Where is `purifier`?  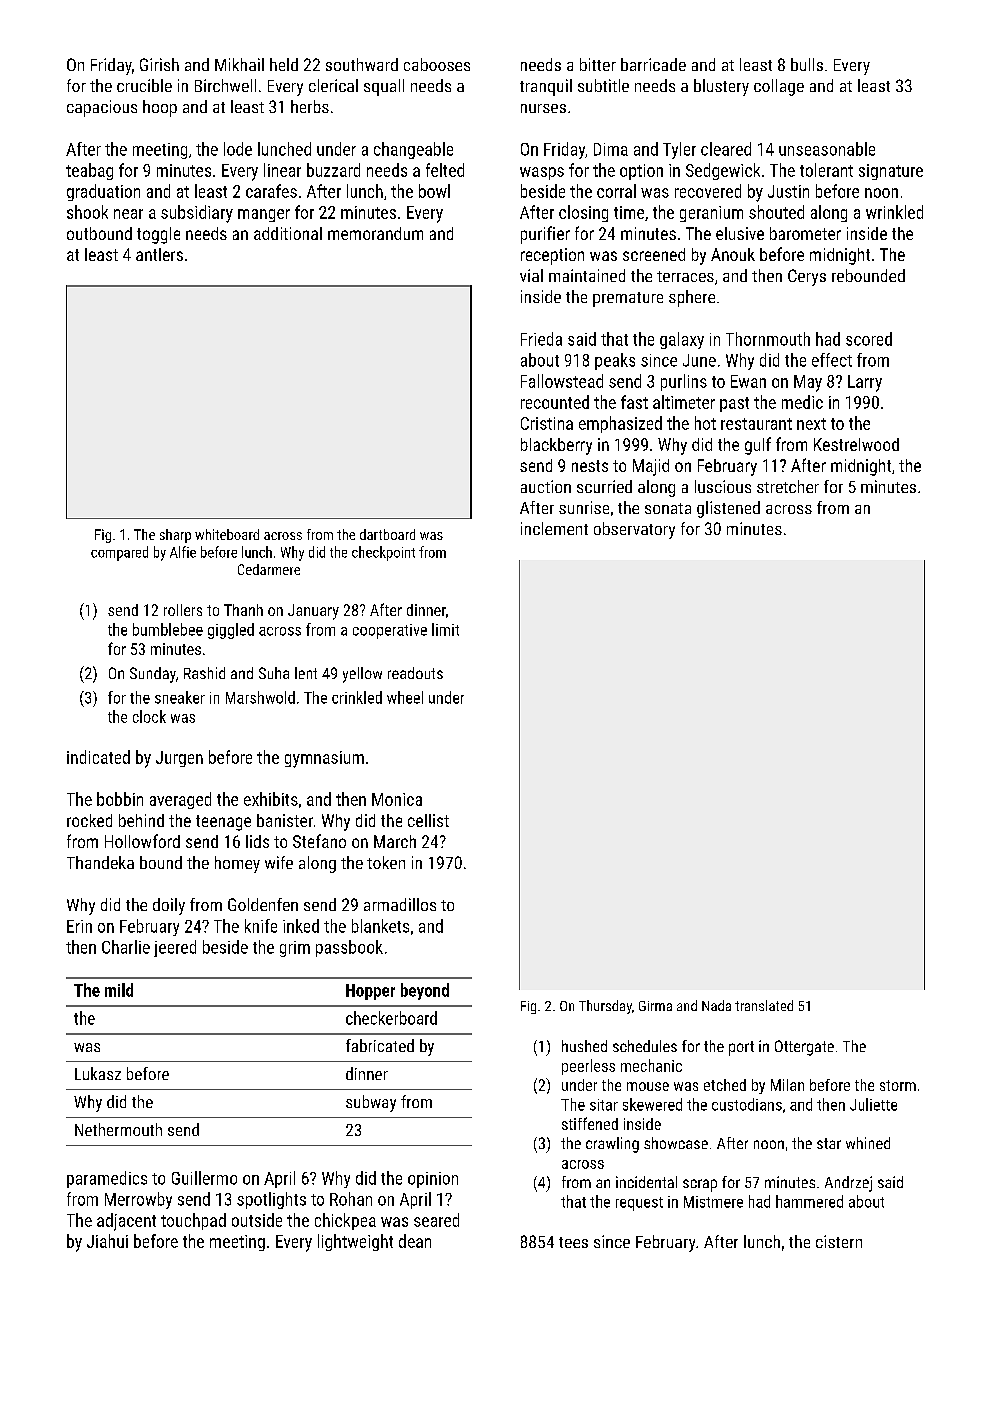 purifier is located at coordinates (545, 235).
